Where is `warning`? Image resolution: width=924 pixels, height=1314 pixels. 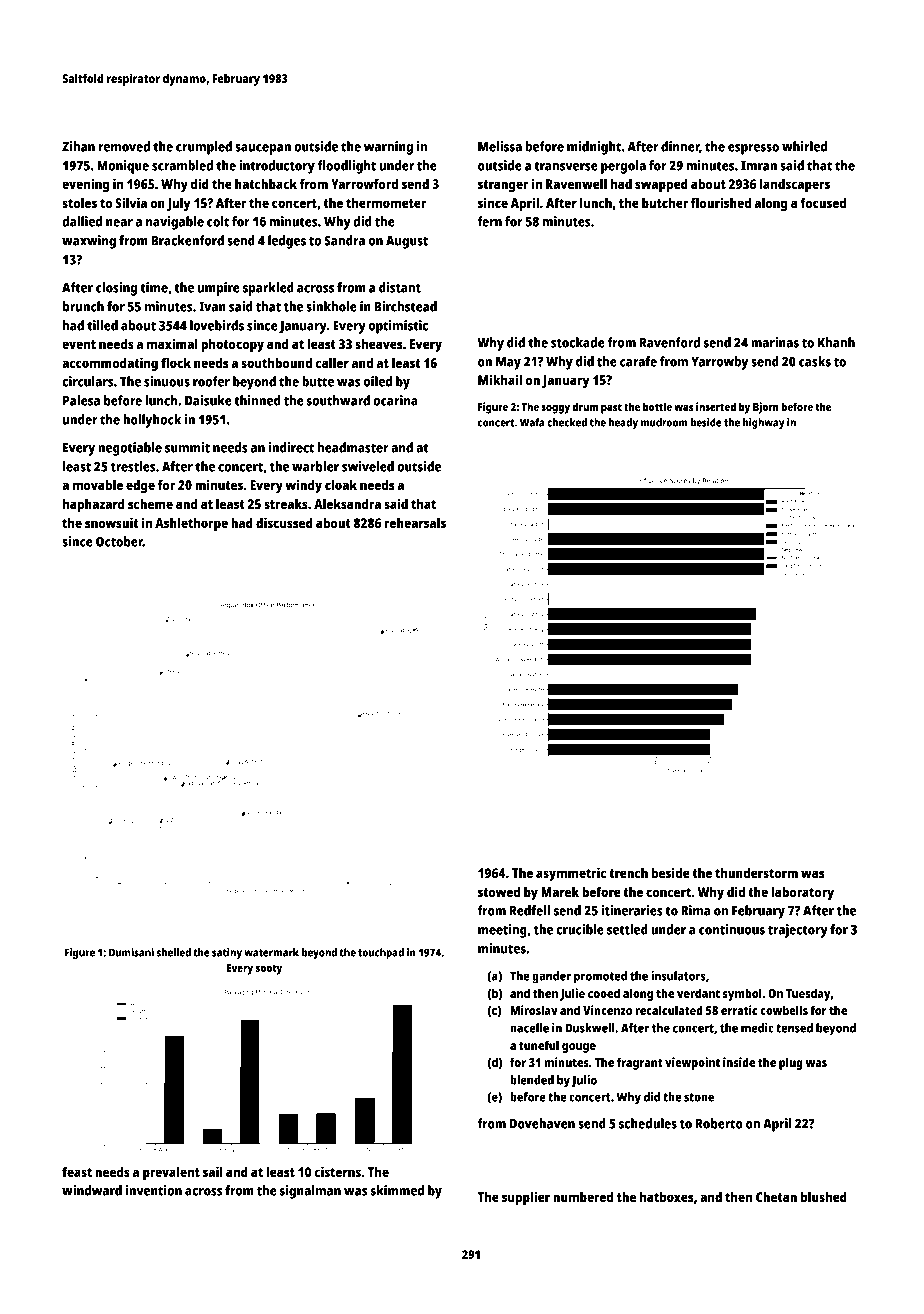 warning is located at coordinates (388, 148).
